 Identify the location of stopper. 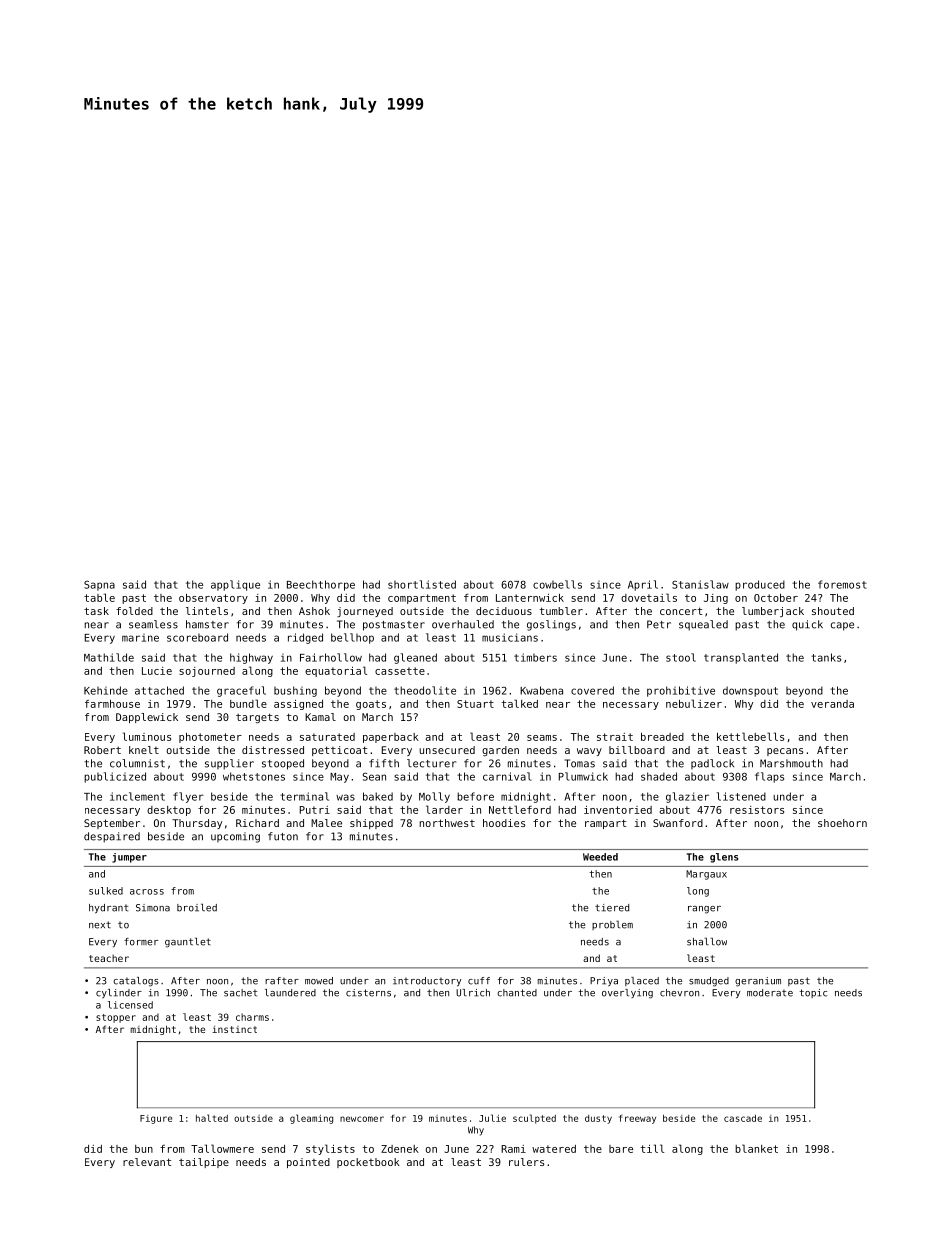
(116, 1018).
